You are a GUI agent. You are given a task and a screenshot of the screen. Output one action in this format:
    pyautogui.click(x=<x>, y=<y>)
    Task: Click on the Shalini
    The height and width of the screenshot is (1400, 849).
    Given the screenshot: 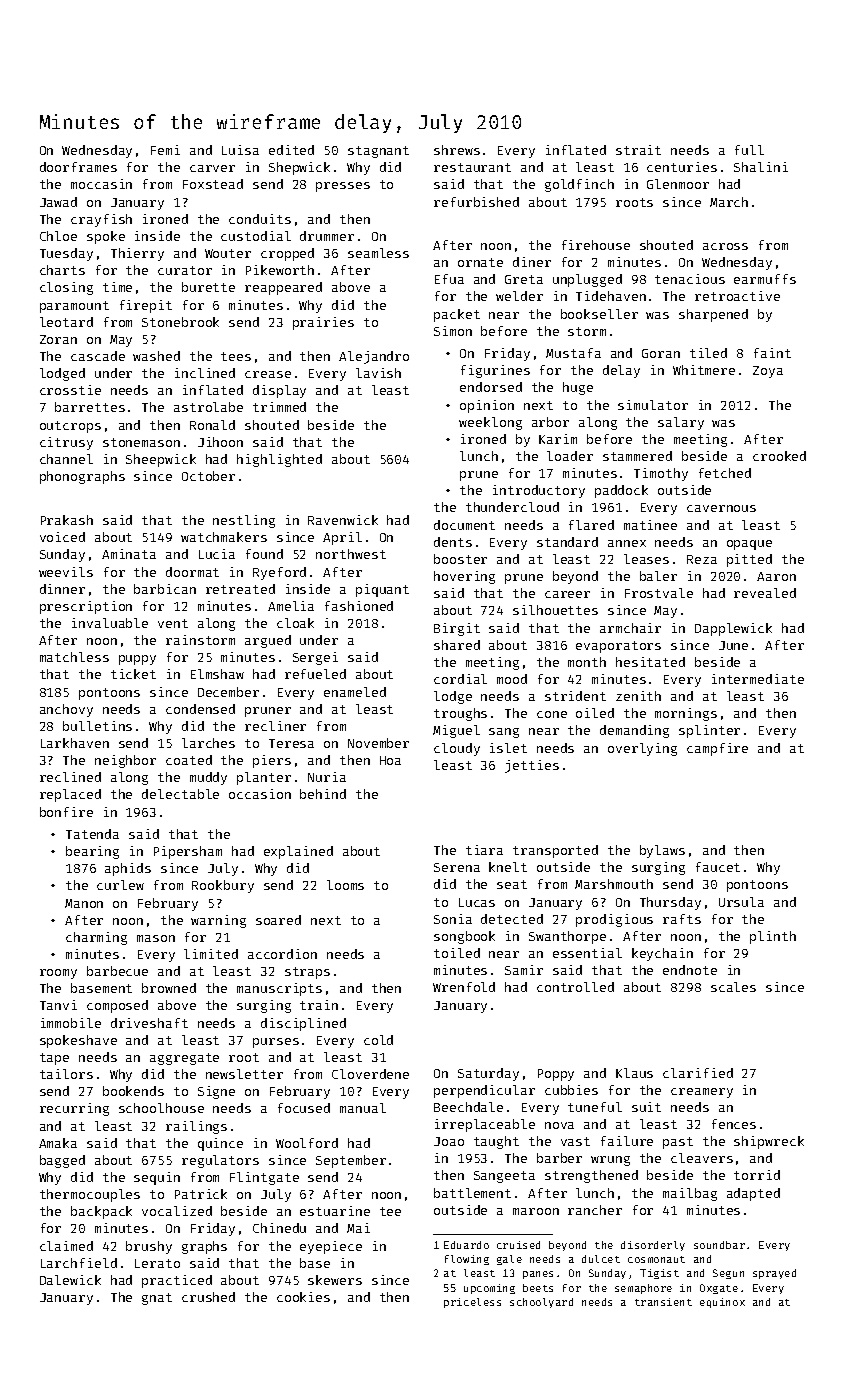 What is the action you would take?
    pyautogui.click(x=761, y=167)
